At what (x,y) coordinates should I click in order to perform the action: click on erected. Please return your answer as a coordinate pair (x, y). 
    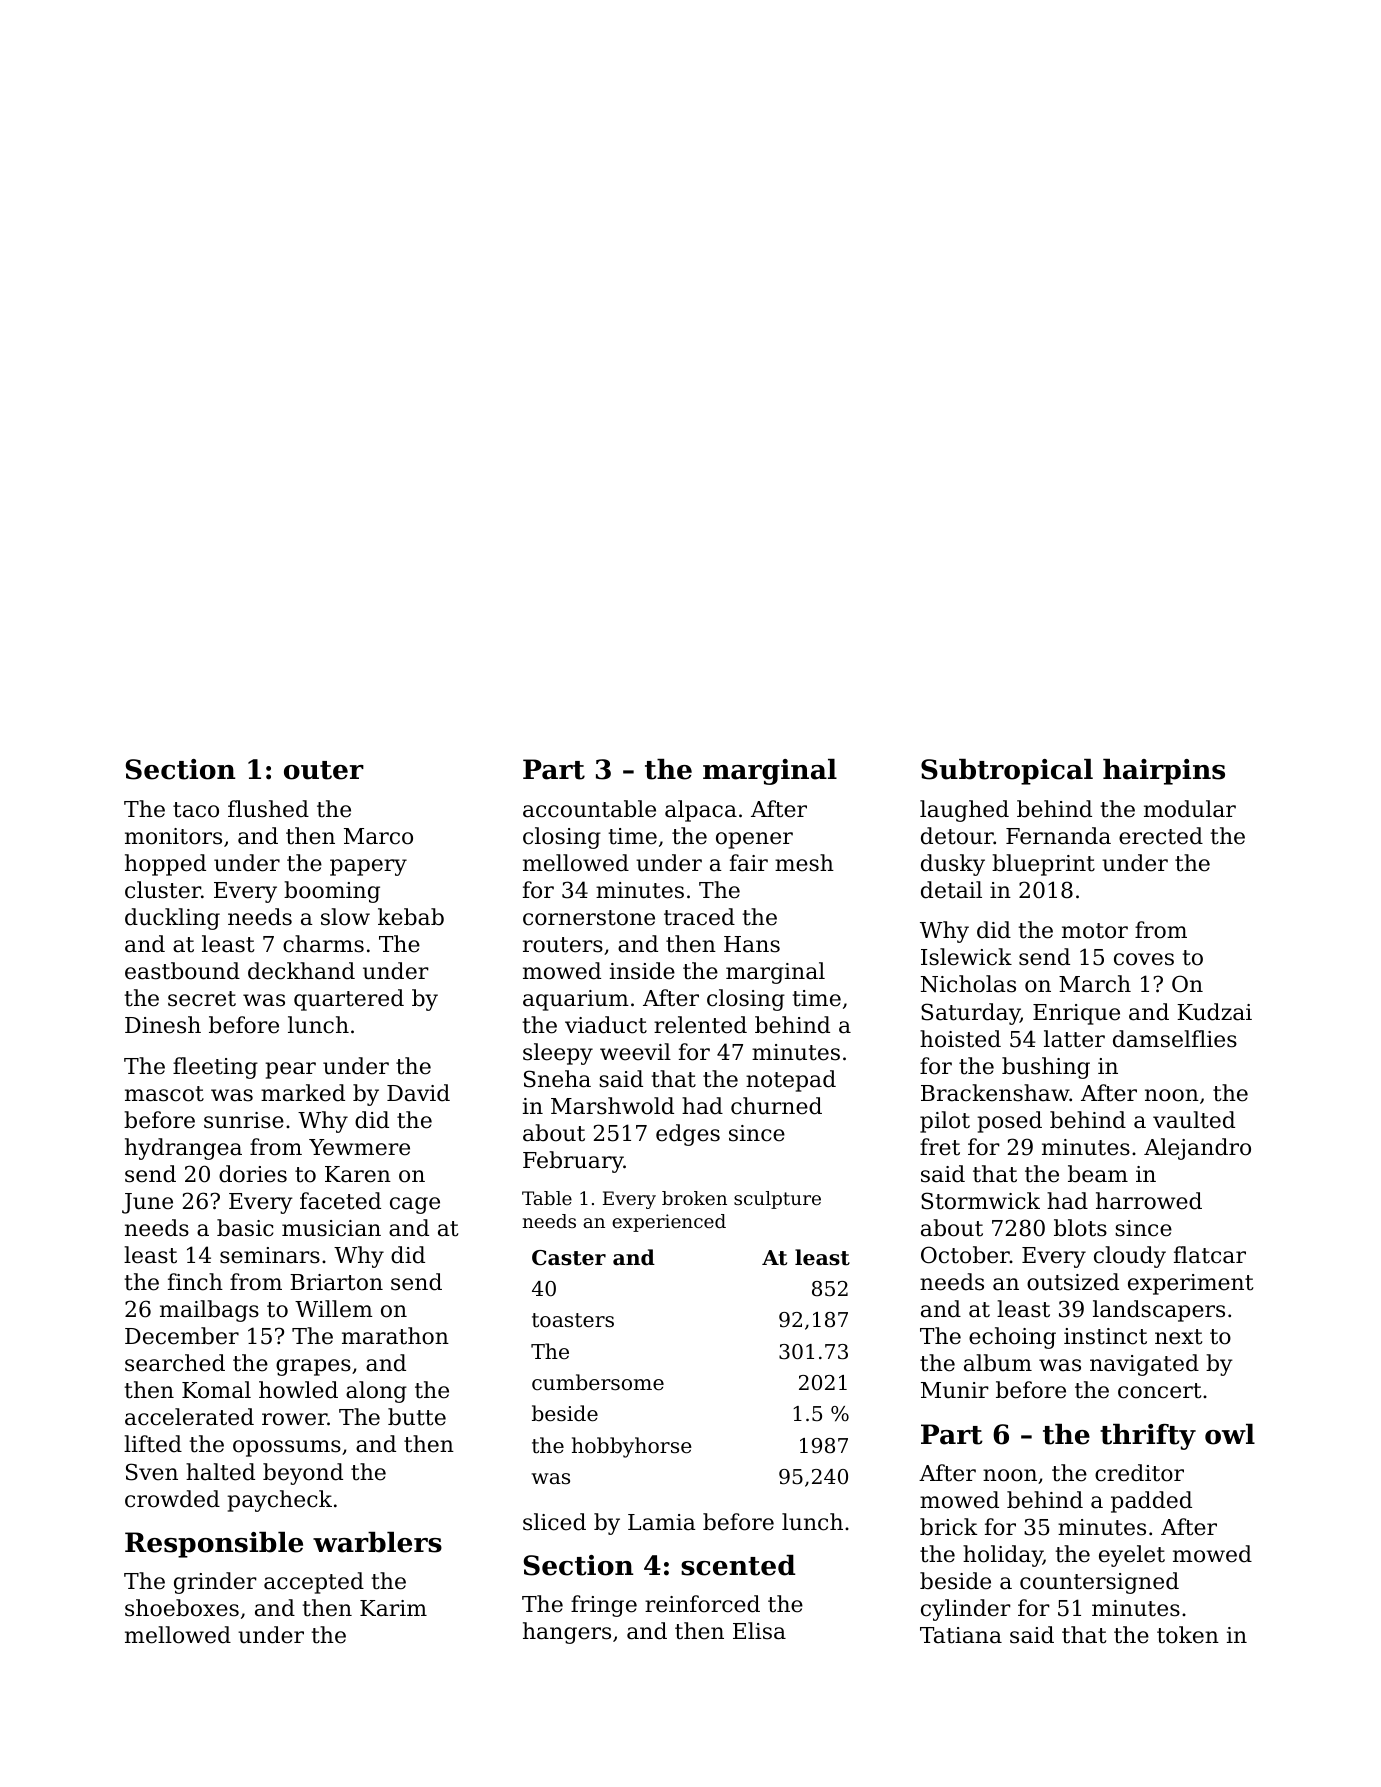
    Looking at the image, I should click on (1161, 836).
